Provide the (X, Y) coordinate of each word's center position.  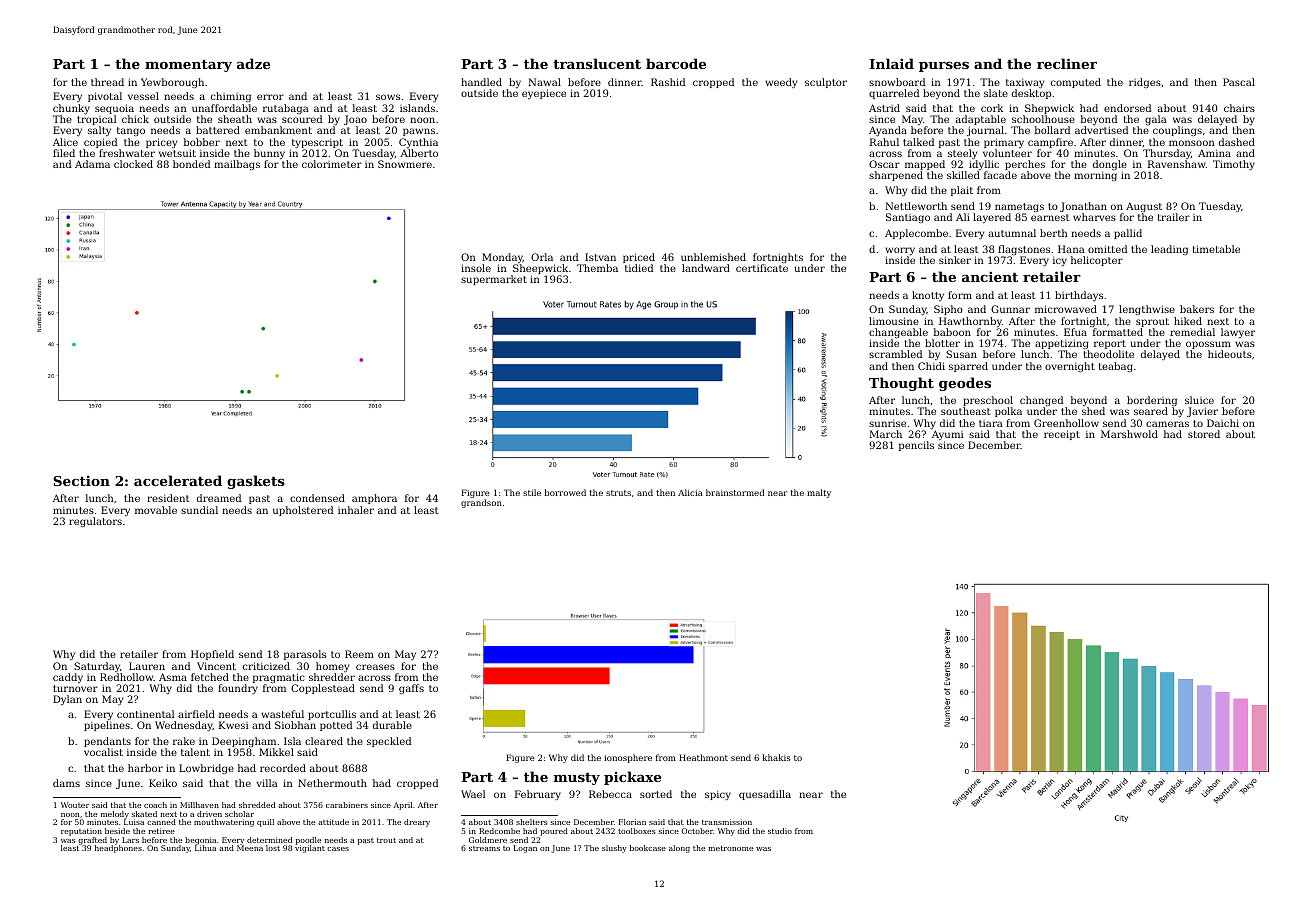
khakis (776, 757)
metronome (730, 848)
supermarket (494, 280)
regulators (95, 522)
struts (618, 493)
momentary (188, 65)
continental (145, 714)
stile (532, 492)
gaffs (411, 689)
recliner (1067, 63)
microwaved (1066, 309)
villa (267, 783)
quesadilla (765, 795)
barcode (676, 63)
